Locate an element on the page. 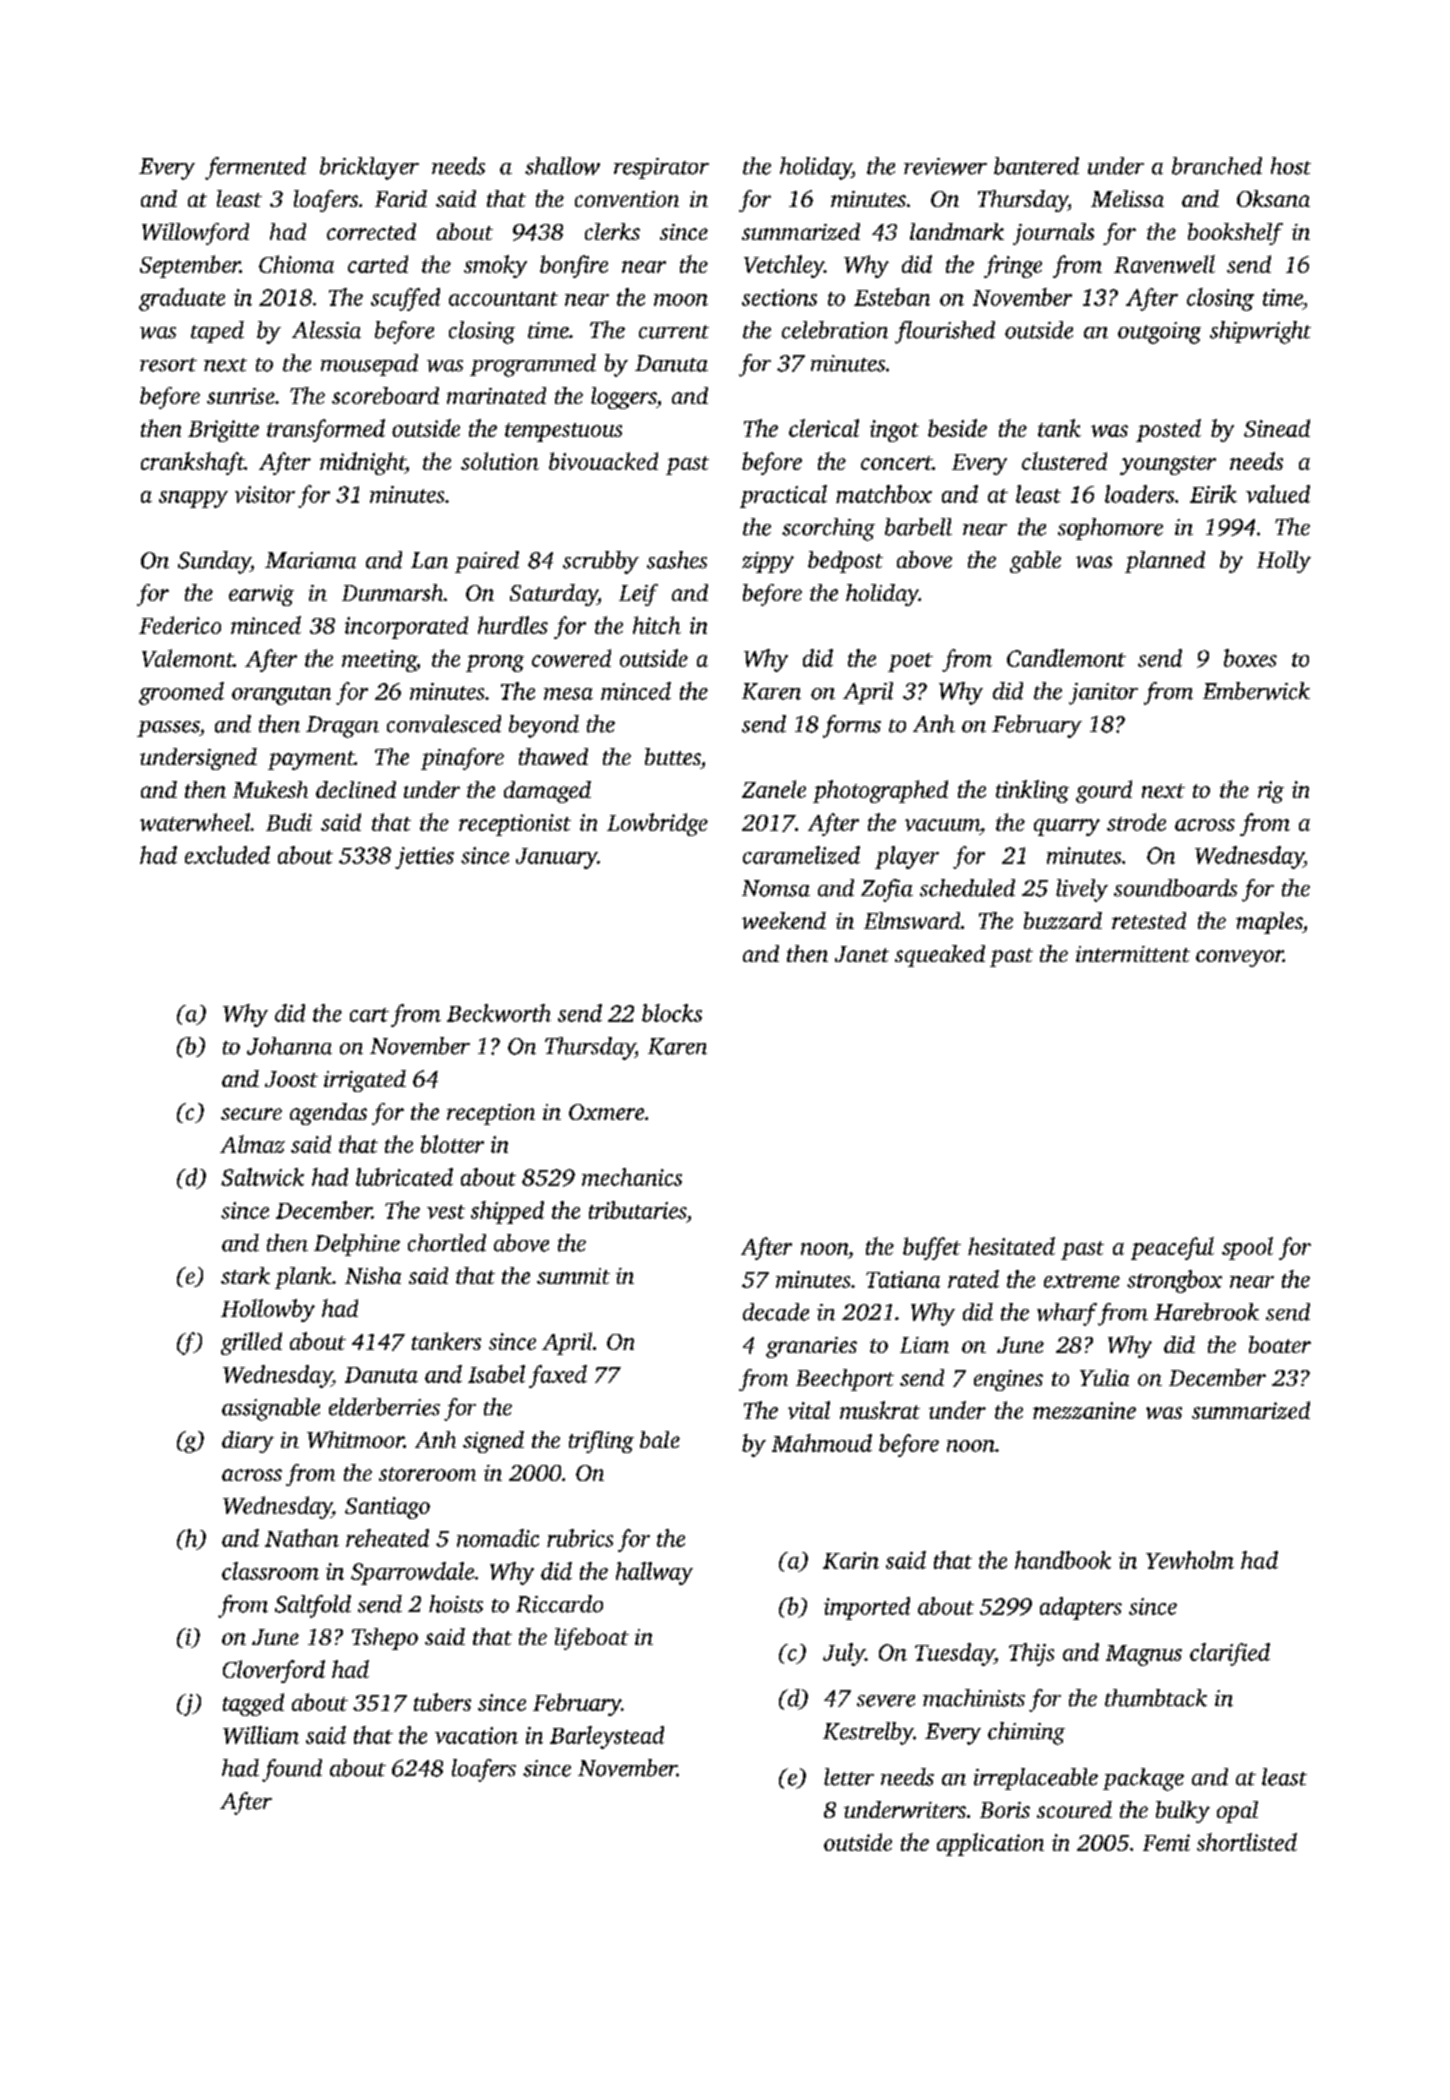 This document has width=1450, height=2100. valued is located at coordinates (1278, 494).
